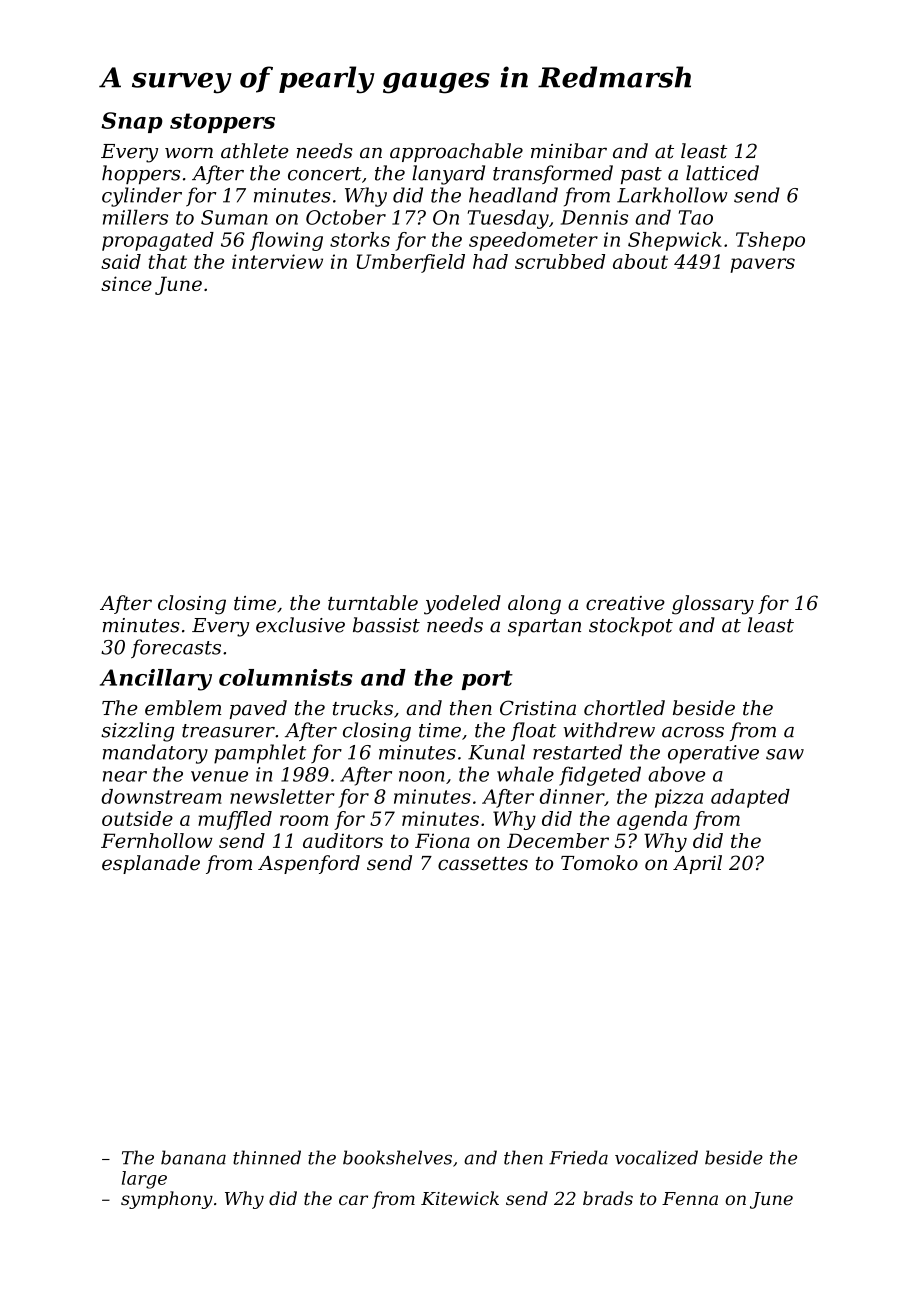  Describe the element at coordinates (608, 1198) in the page. I see `brads` at that location.
